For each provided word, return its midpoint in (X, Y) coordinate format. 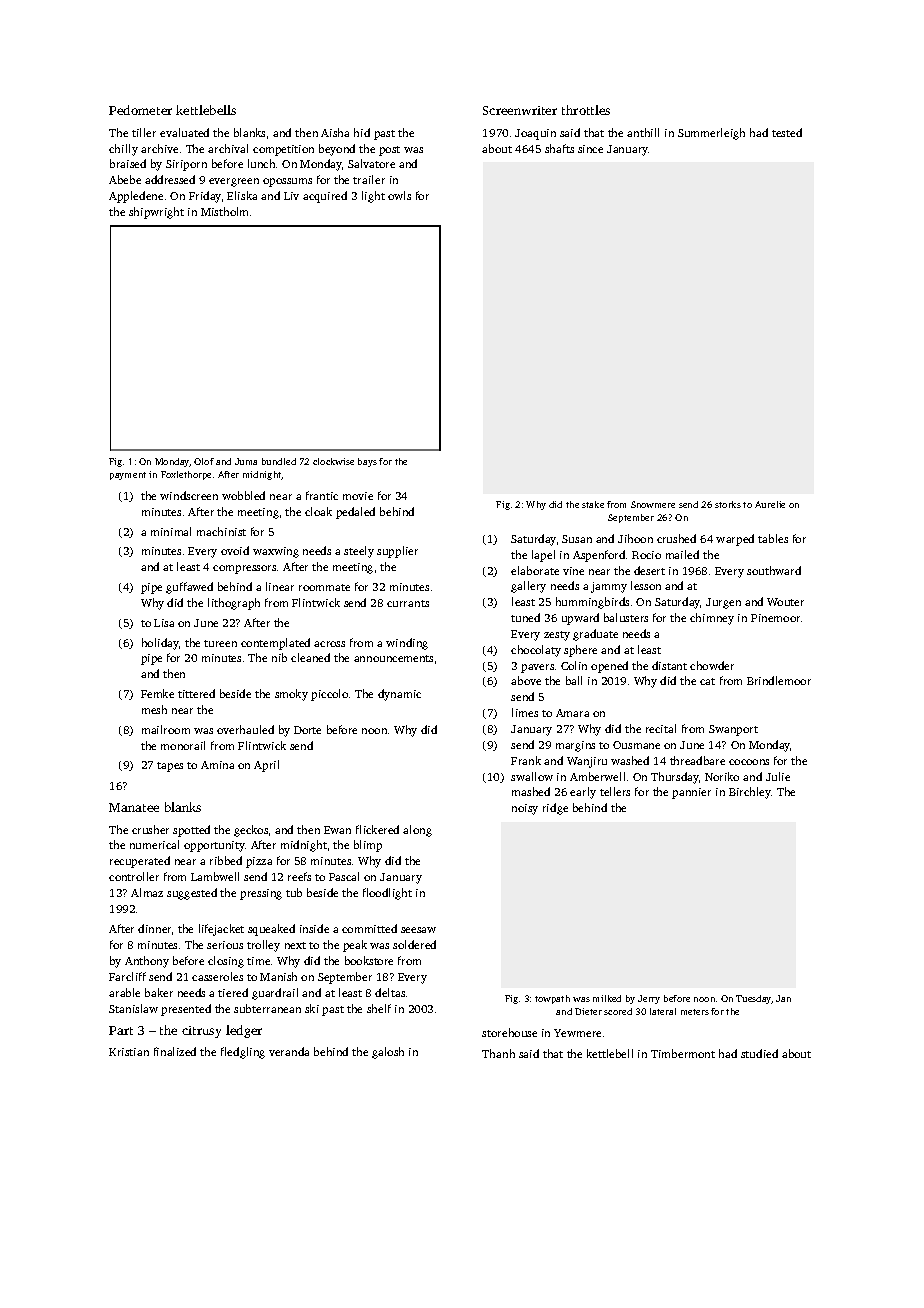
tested (787, 132)
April (266, 766)
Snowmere (653, 504)
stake (593, 504)
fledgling (243, 1053)
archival (228, 148)
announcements (393, 658)
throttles (586, 110)
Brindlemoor (779, 680)
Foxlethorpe (186, 475)
